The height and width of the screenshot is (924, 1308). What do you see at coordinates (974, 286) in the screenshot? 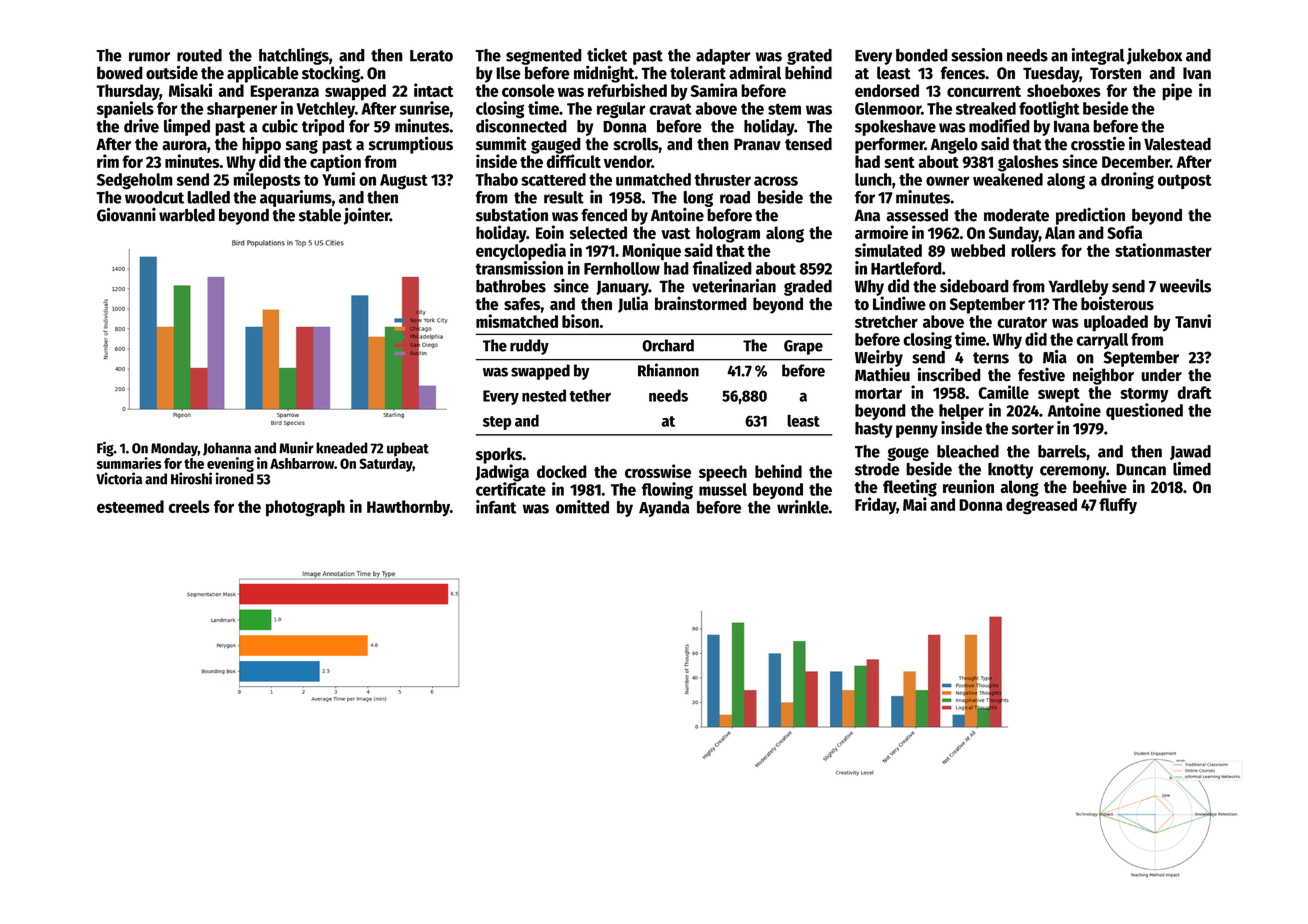
I see `sideboard` at bounding box center [974, 286].
